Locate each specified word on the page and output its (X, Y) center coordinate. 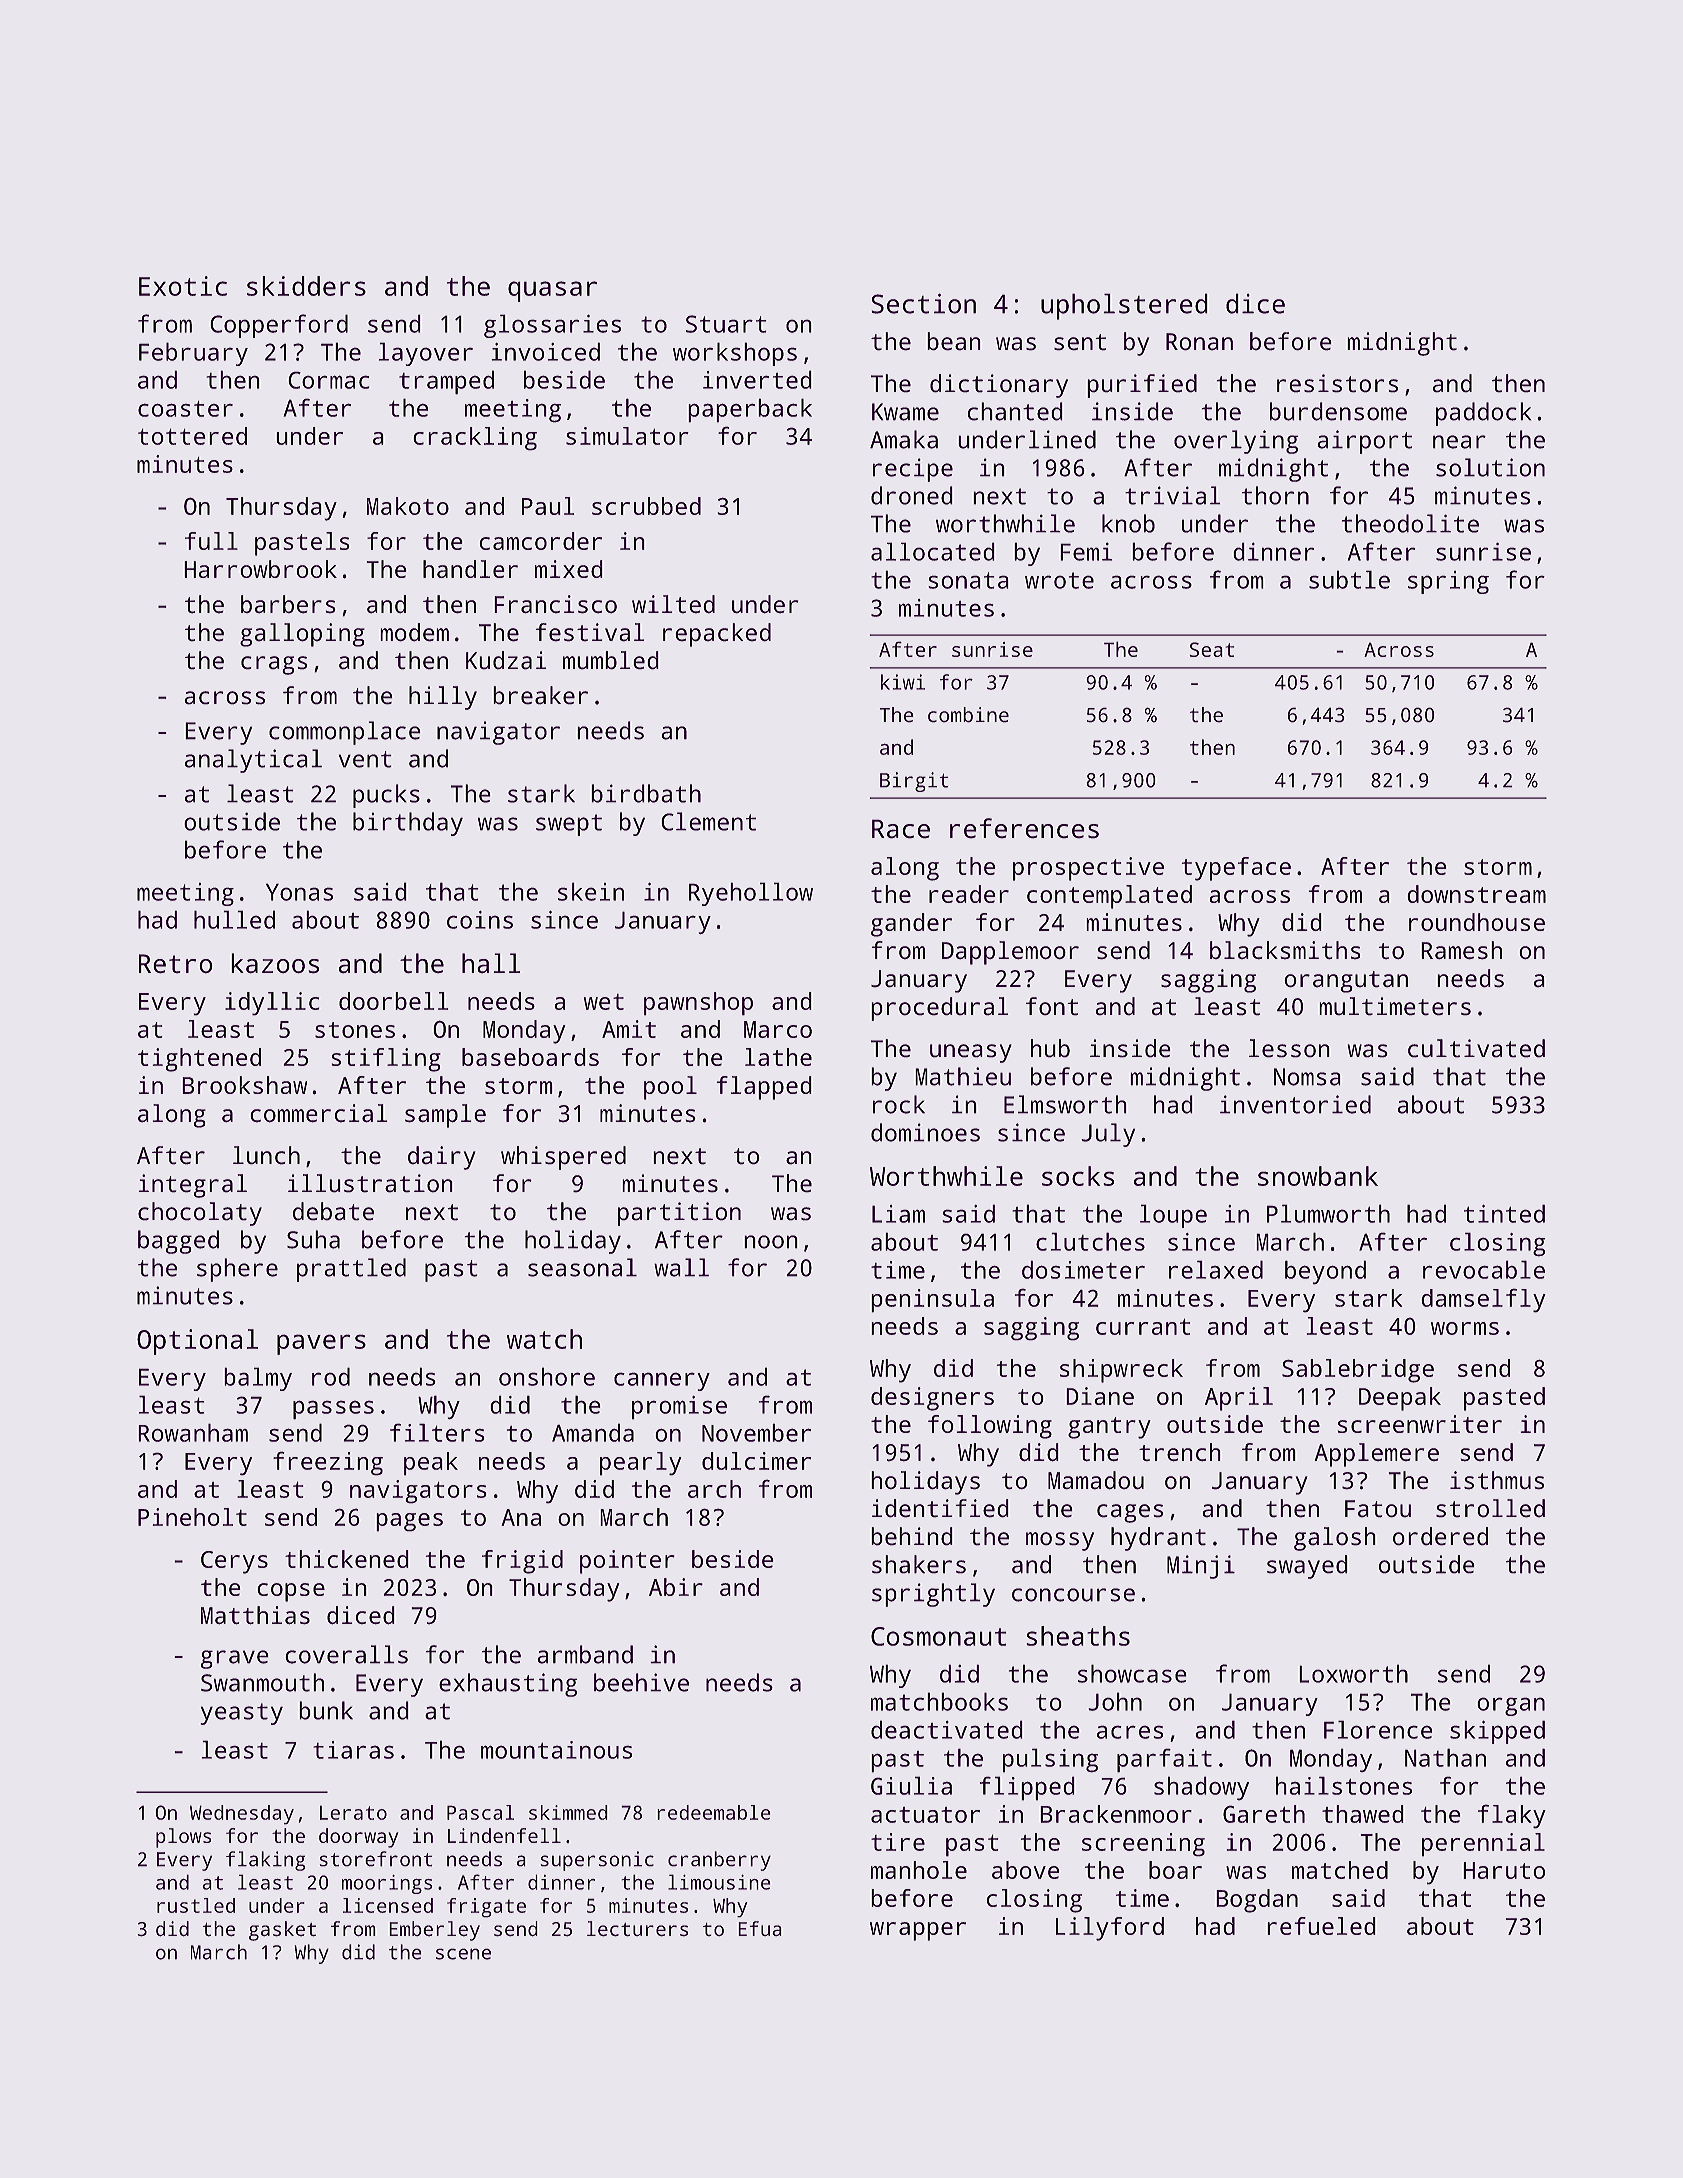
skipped (1497, 1732)
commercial (319, 1113)
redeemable (714, 1812)
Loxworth (1353, 1673)
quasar (552, 291)
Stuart (726, 324)
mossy (1060, 1541)
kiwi (903, 682)
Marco (778, 1029)
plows (183, 1838)
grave (235, 1659)
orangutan (1346, 982)
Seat (1211, 649)
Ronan (1199, 342)
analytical (253, 761)
